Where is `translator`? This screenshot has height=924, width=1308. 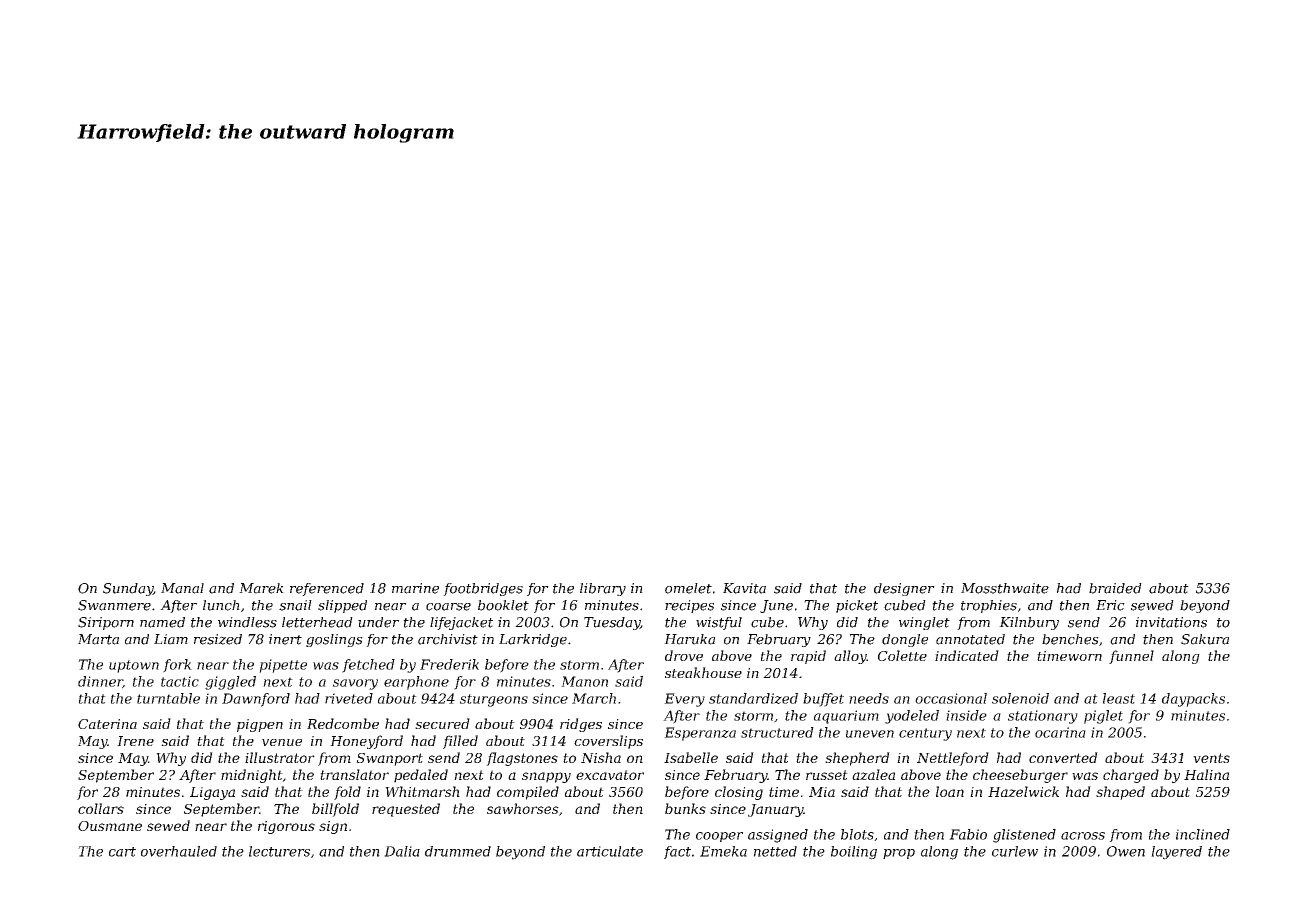 translator is located at coordinates (354, 774).
